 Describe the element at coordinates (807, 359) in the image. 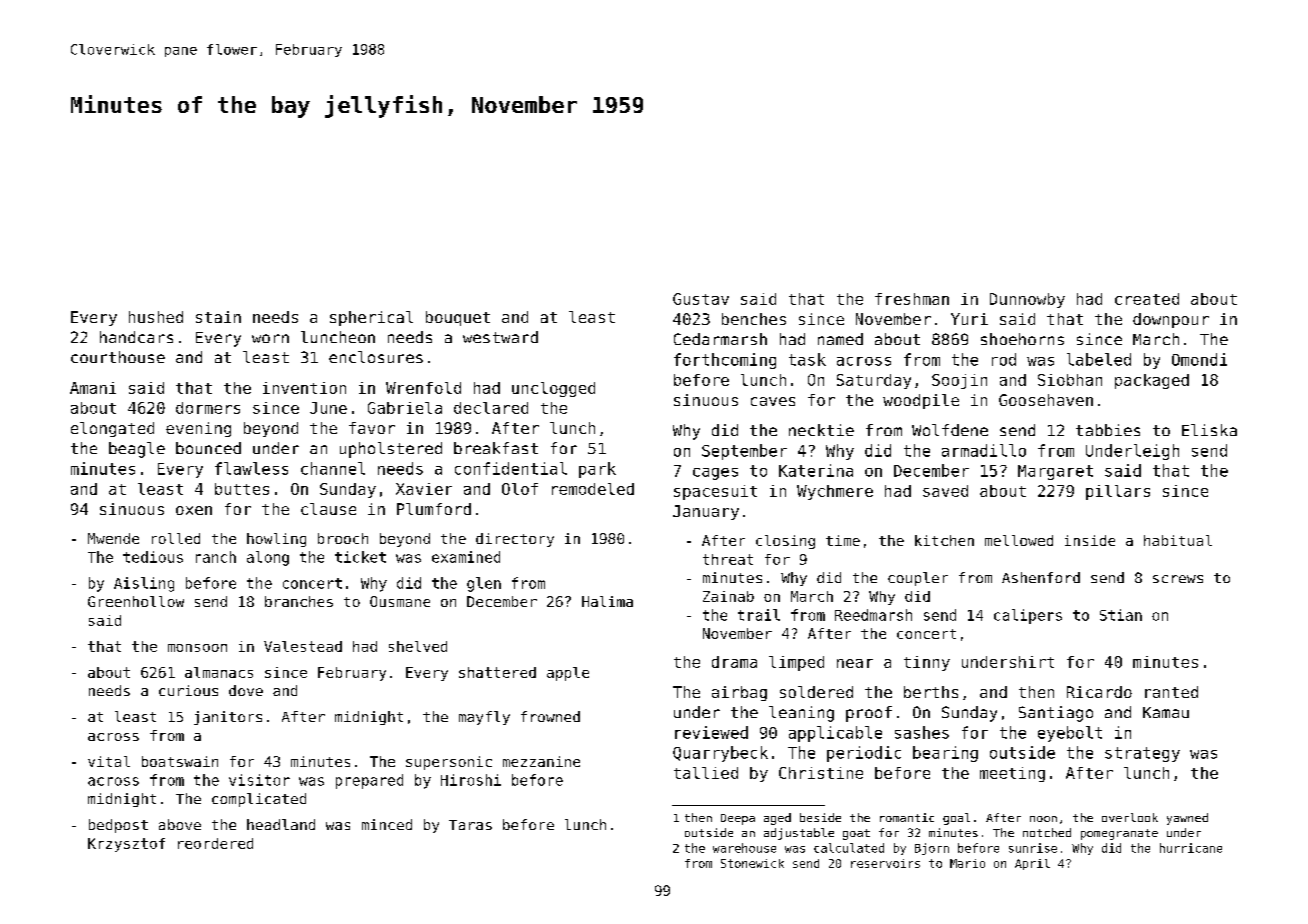

I see `task` at that location.
